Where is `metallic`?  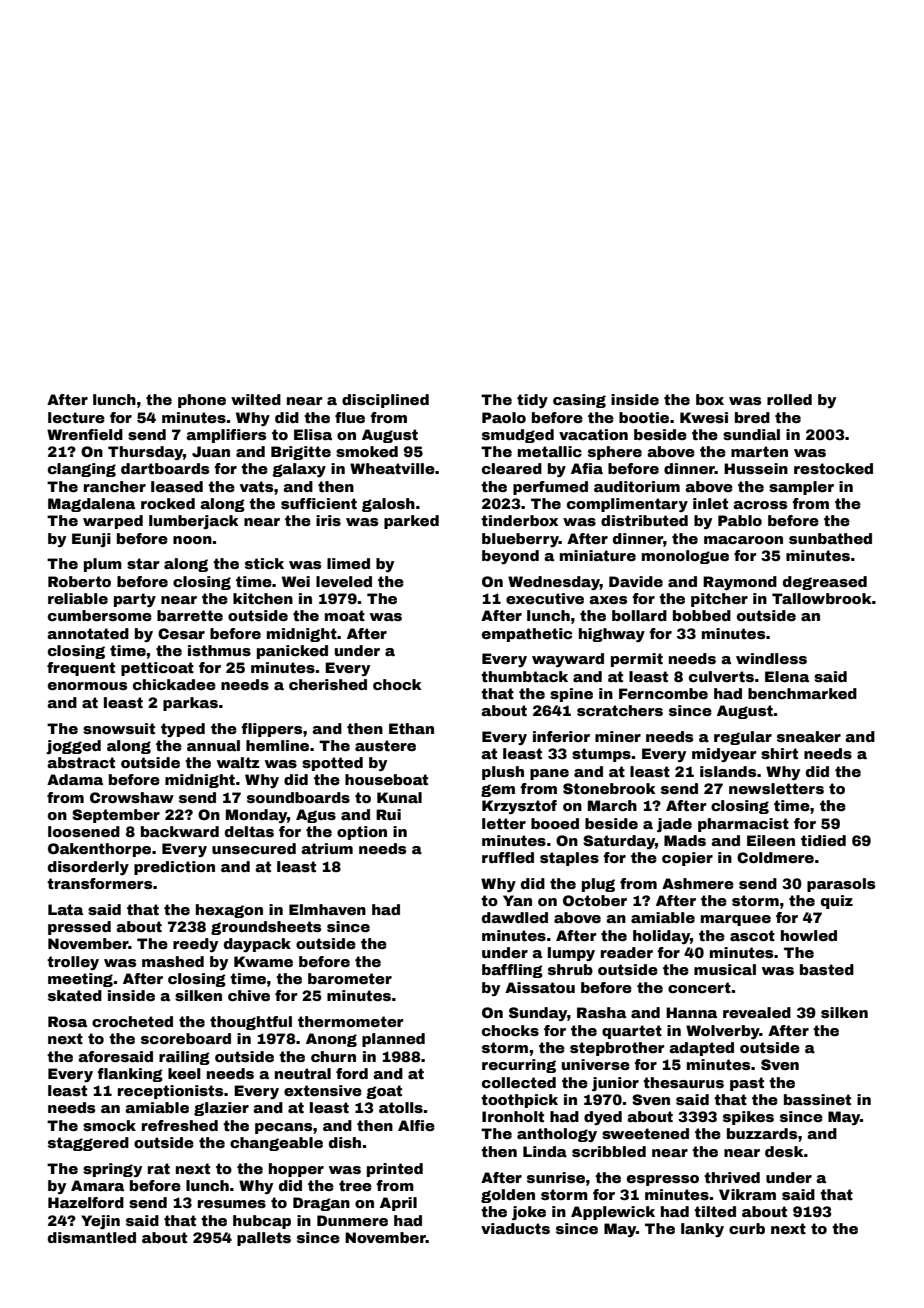 metallic is located at coordinates (550, 451).
